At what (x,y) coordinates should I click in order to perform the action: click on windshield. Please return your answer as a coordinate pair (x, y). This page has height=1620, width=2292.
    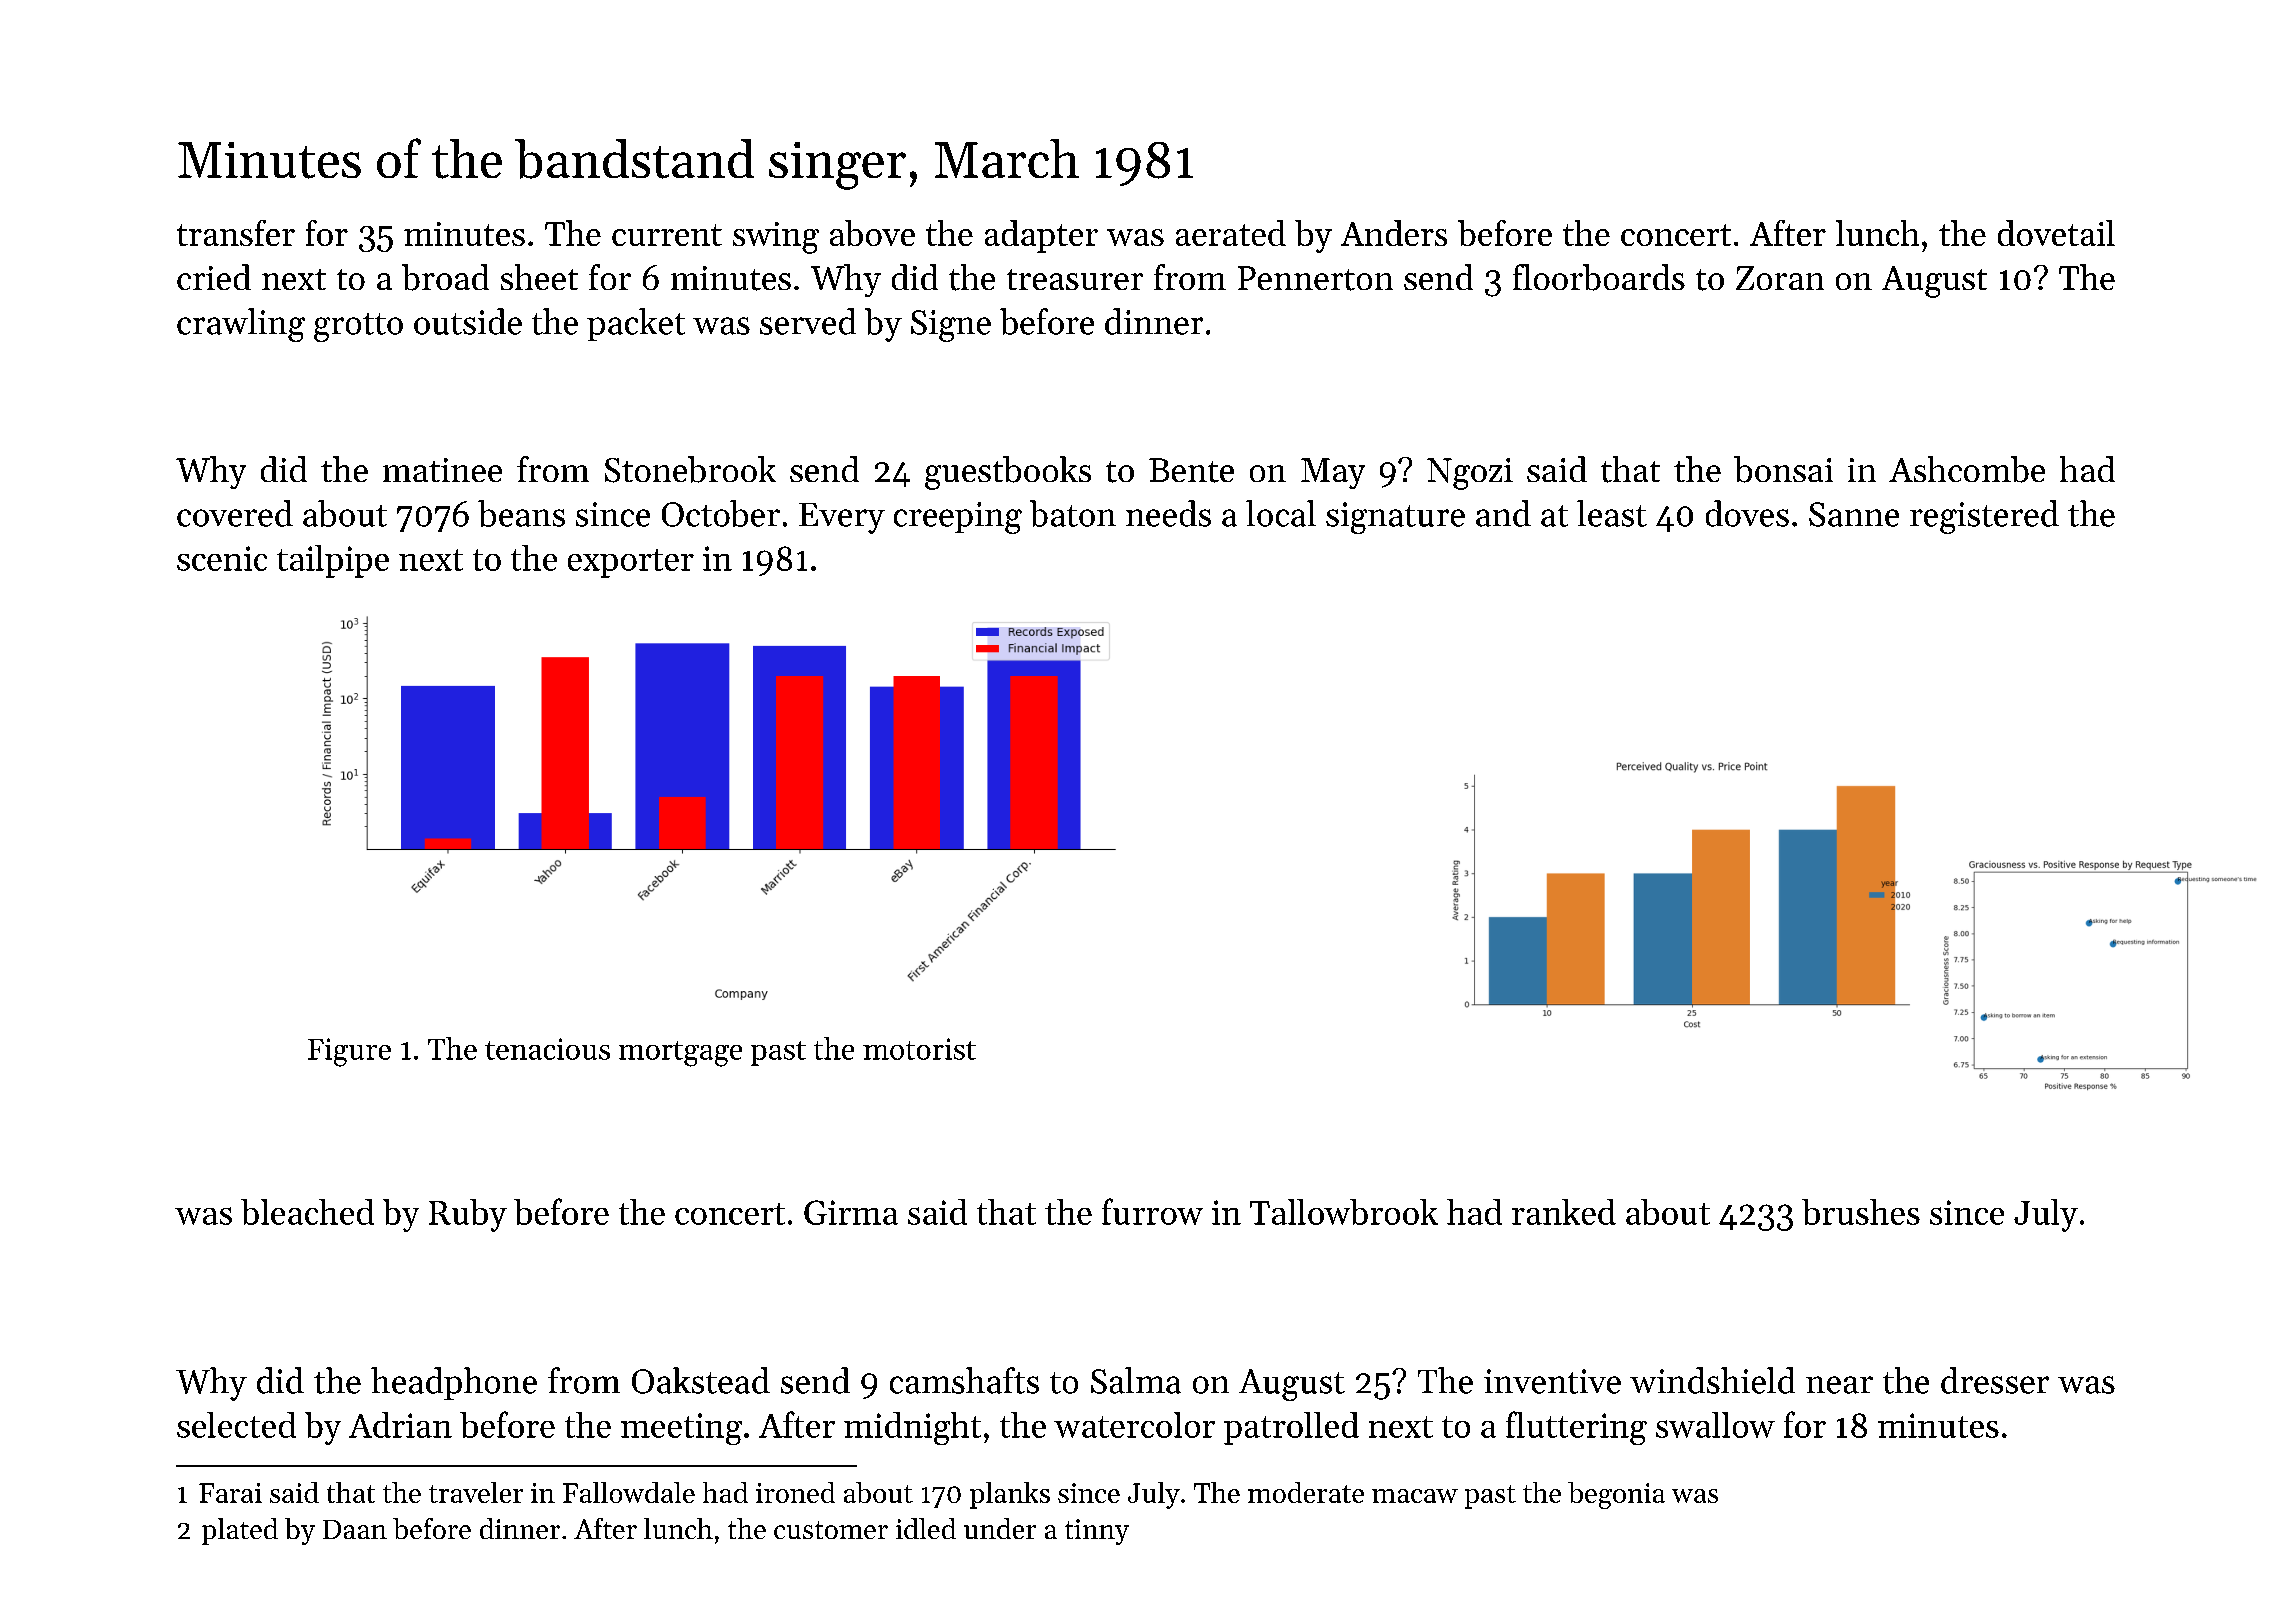
    Looking at the image, I should click on (1712, 1380).
